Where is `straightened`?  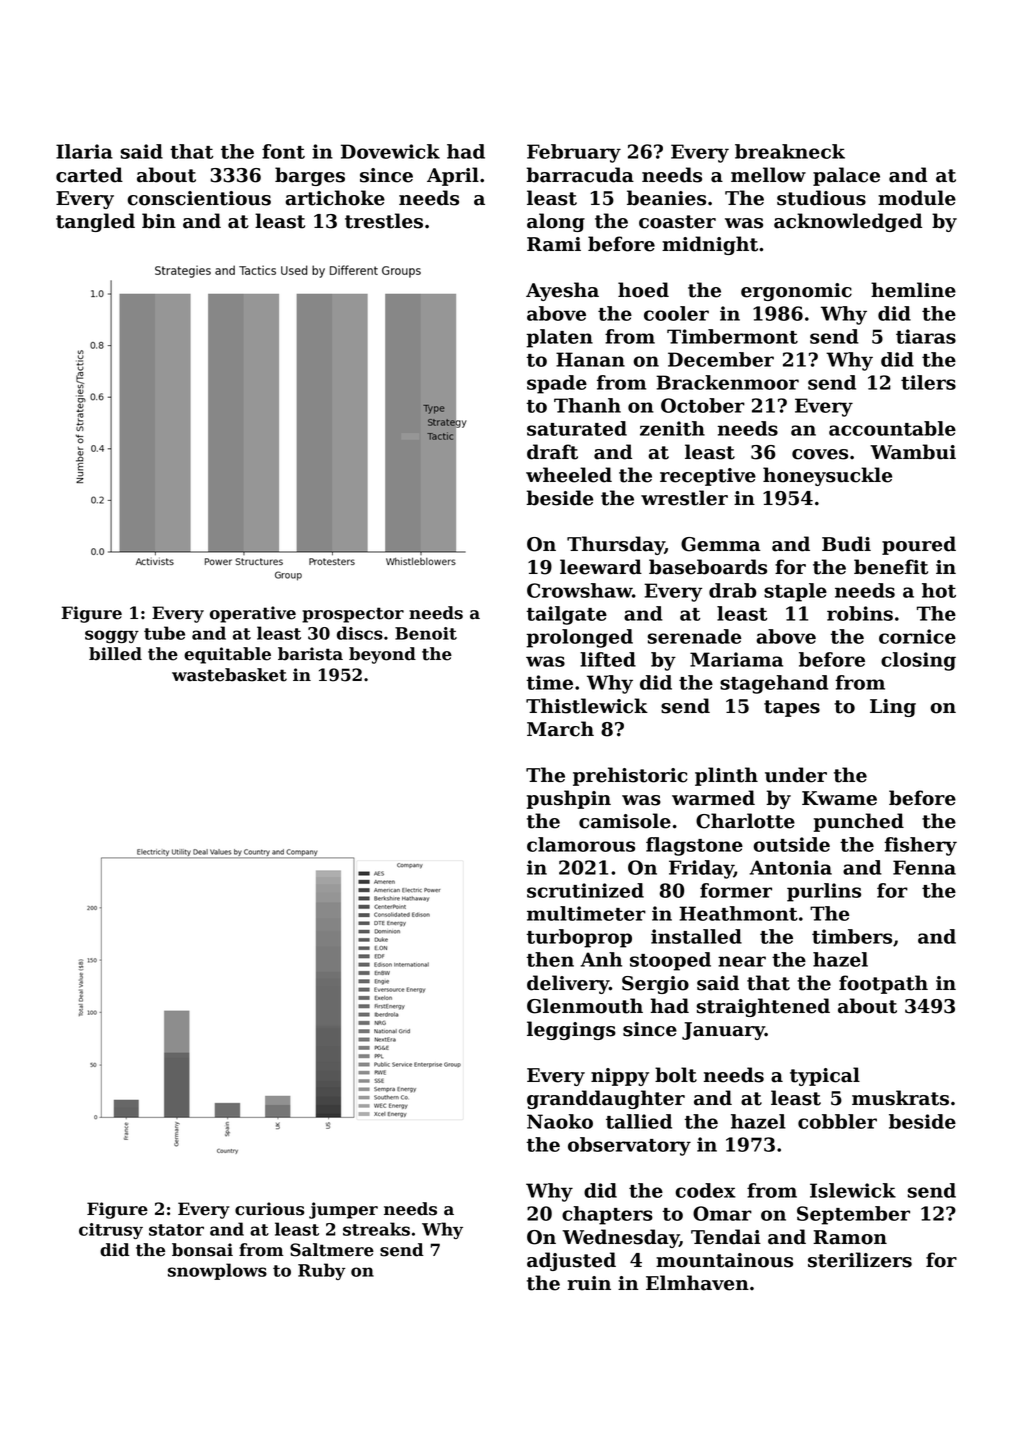 straightened is located at coordinates (763, 1007).
